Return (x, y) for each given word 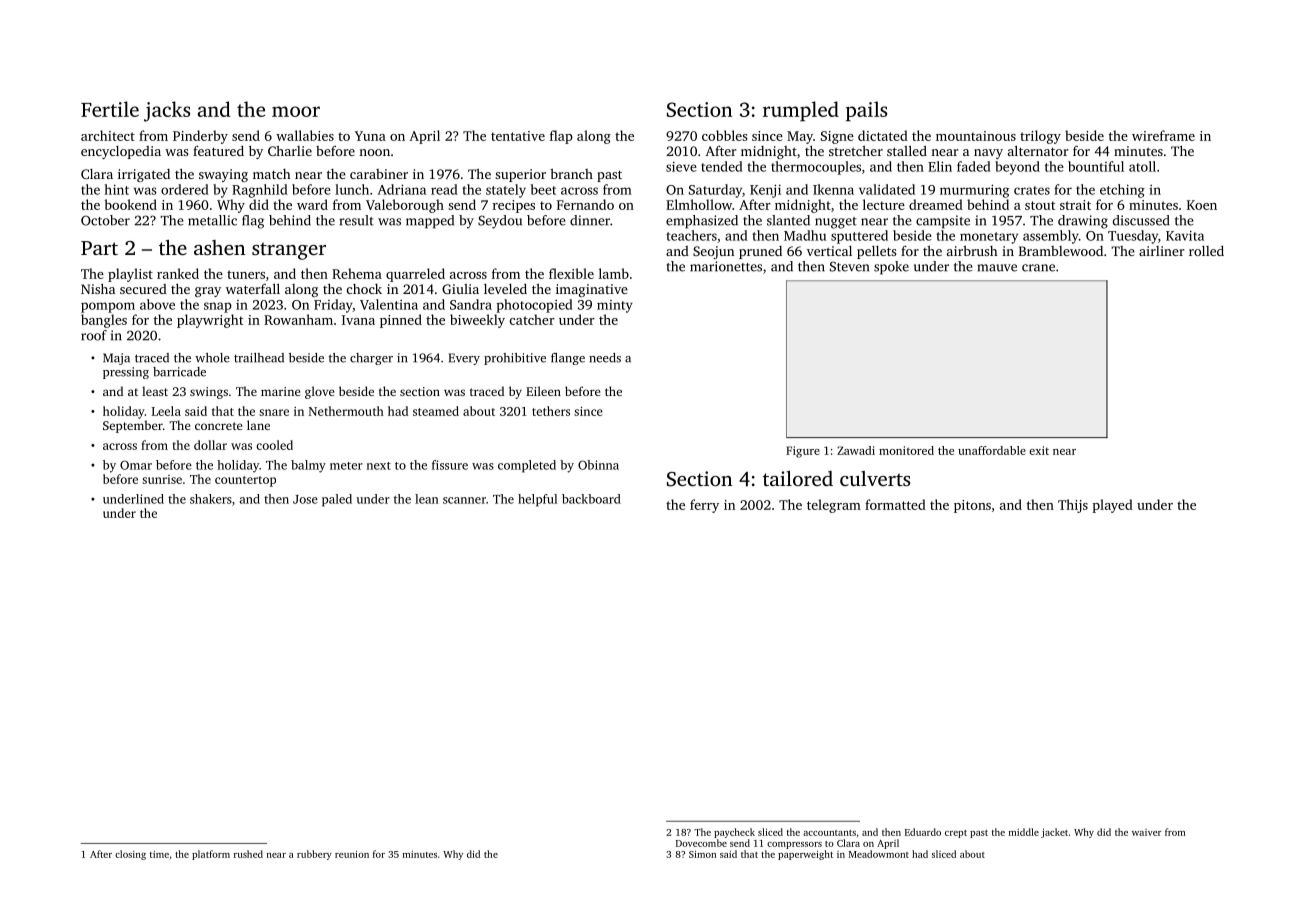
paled (337, 500)
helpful (537, 500)
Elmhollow (699, 204)
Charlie (290, 151)
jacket (1054, 833)
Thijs (1073, 506)
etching (1122, 191)
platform (211, 855)
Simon (702, 854)
